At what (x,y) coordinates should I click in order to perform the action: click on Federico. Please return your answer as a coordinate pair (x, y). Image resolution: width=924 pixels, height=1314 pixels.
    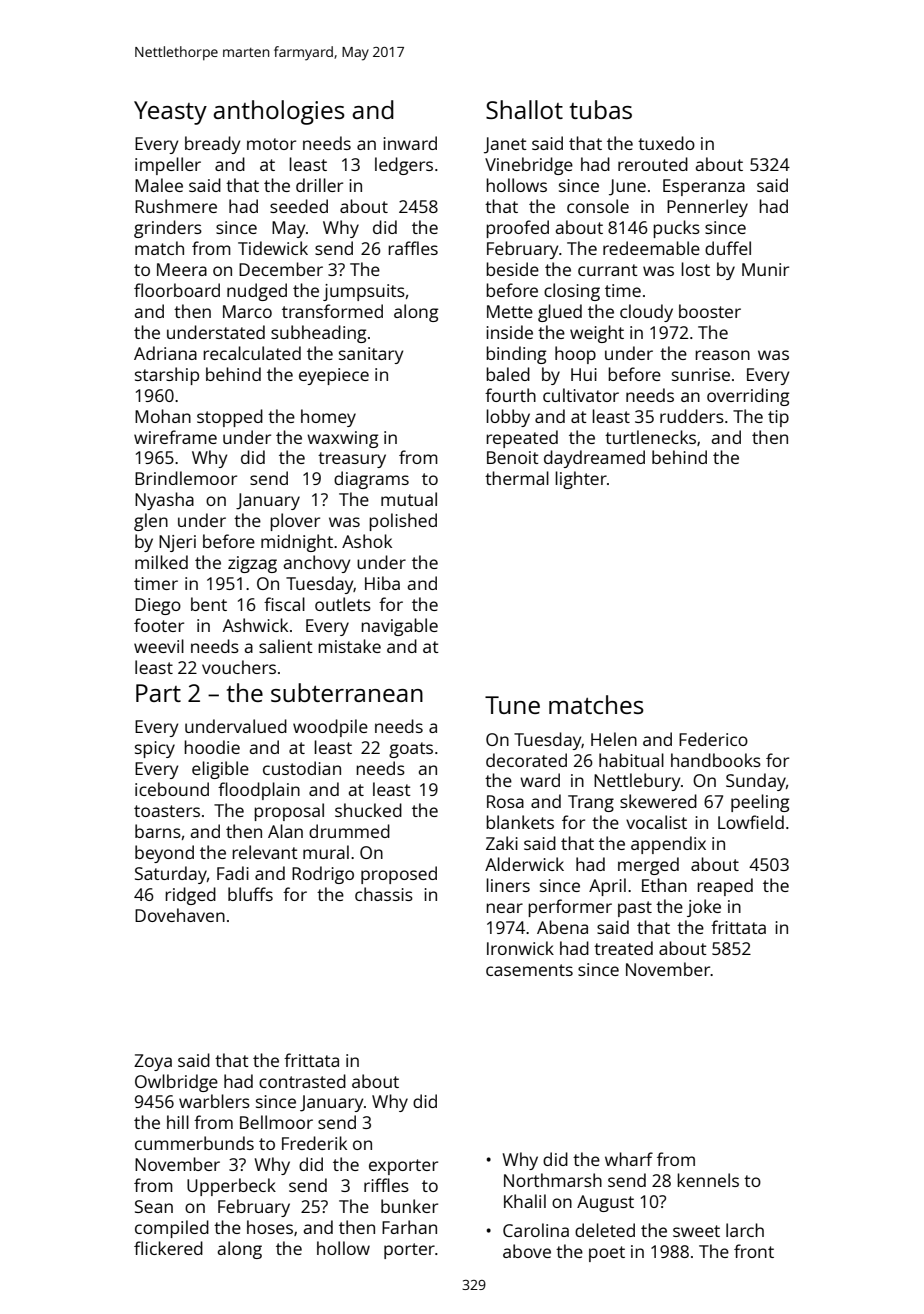
    Looking at the image, I should click on (713, 739).
